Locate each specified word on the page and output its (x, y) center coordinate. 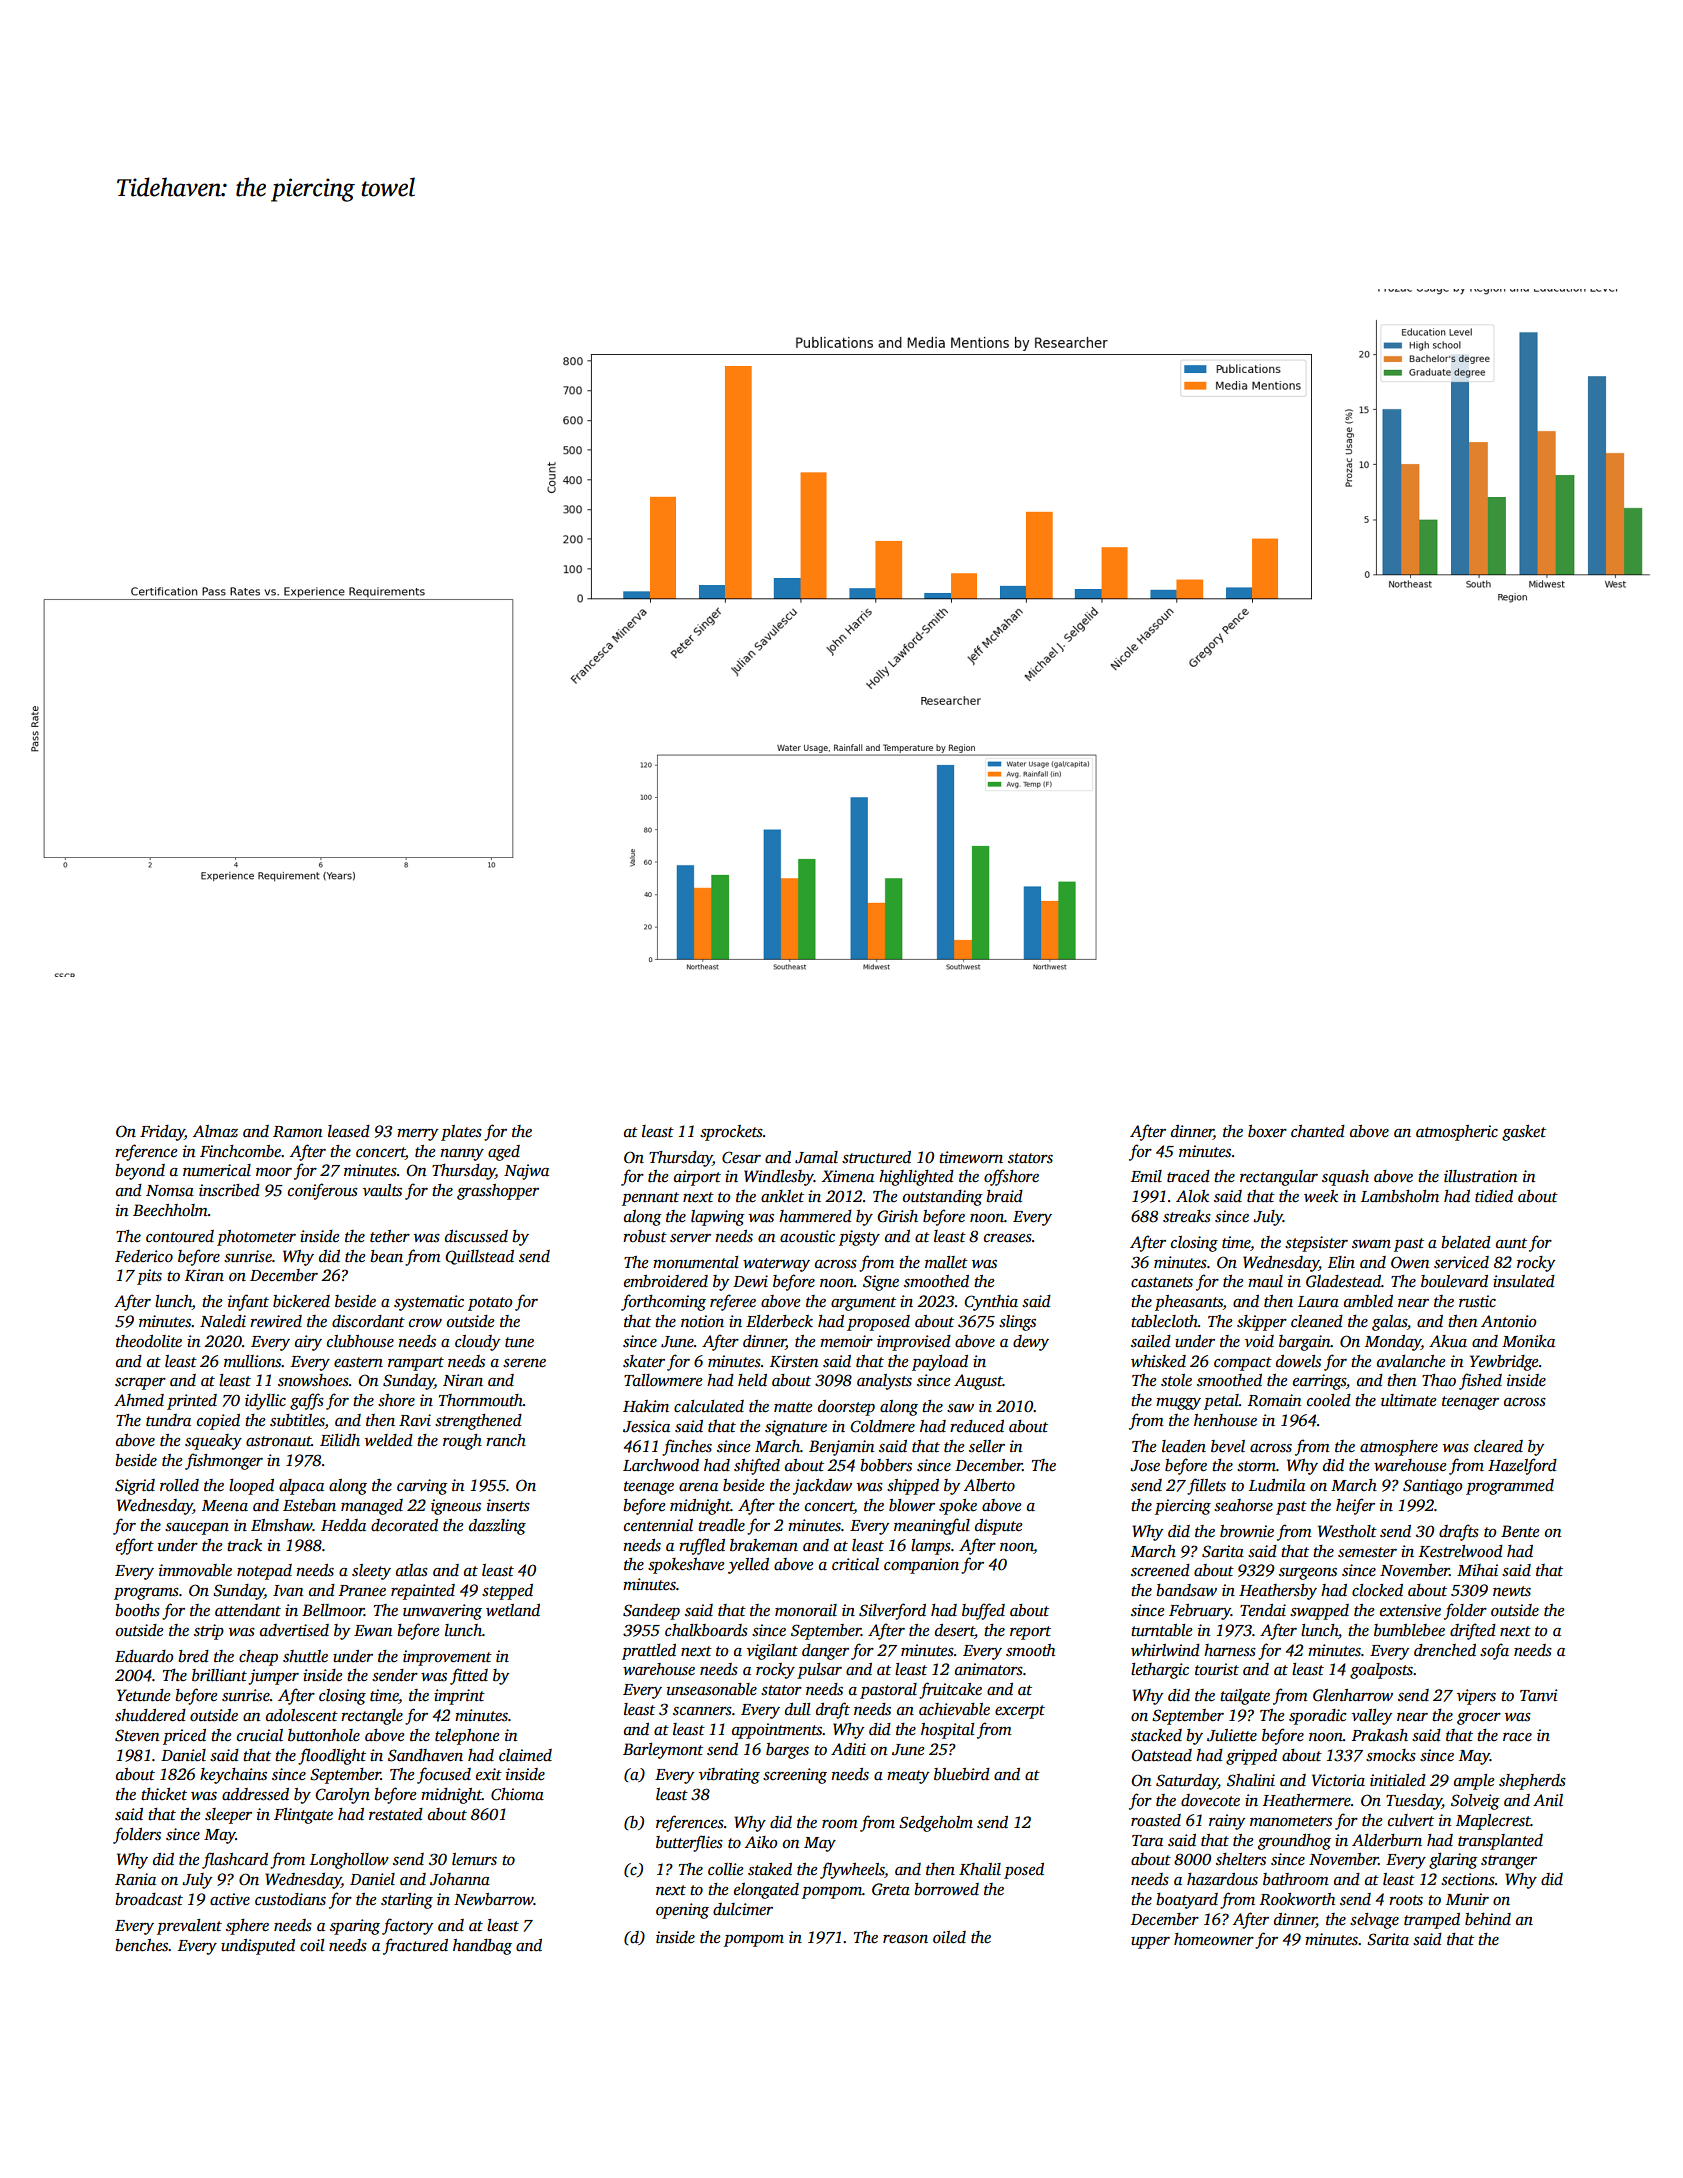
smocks (1391, 1755)
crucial (260, 1735)
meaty (908, 1777)
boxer (1267, 1131)
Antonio (1508, 1321)
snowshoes (313, 1380)
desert (955, 1630)
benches (142, 1945)
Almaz (215, 1131)
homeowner (1214, 1939)
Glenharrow (1353, 1695)
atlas (412, 1570)
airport (697, 1178)
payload (940, 1363)
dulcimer (743, 1909)
